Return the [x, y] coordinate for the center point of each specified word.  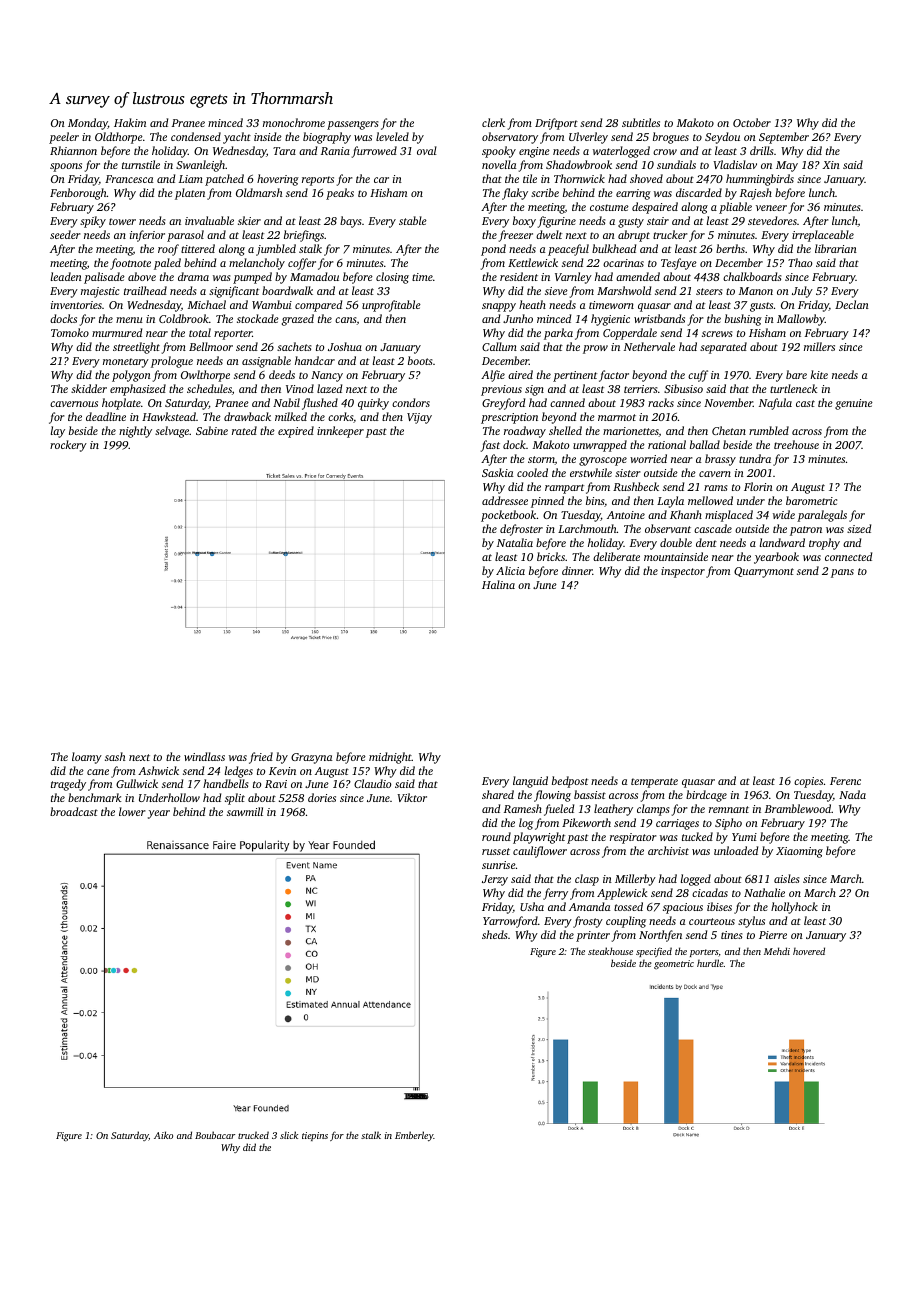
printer [593, 936]
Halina [498, 584]
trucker [670, 234]
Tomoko [70, 332]
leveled [392, 136]
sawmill [245, 811]
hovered [809, 951]
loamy [87, 758]
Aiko [163, 1135]
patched [224, 180]
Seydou [722, 138]
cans [346, 321]
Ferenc [845, 781]
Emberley [414, 1136]
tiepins [315, 1136]
